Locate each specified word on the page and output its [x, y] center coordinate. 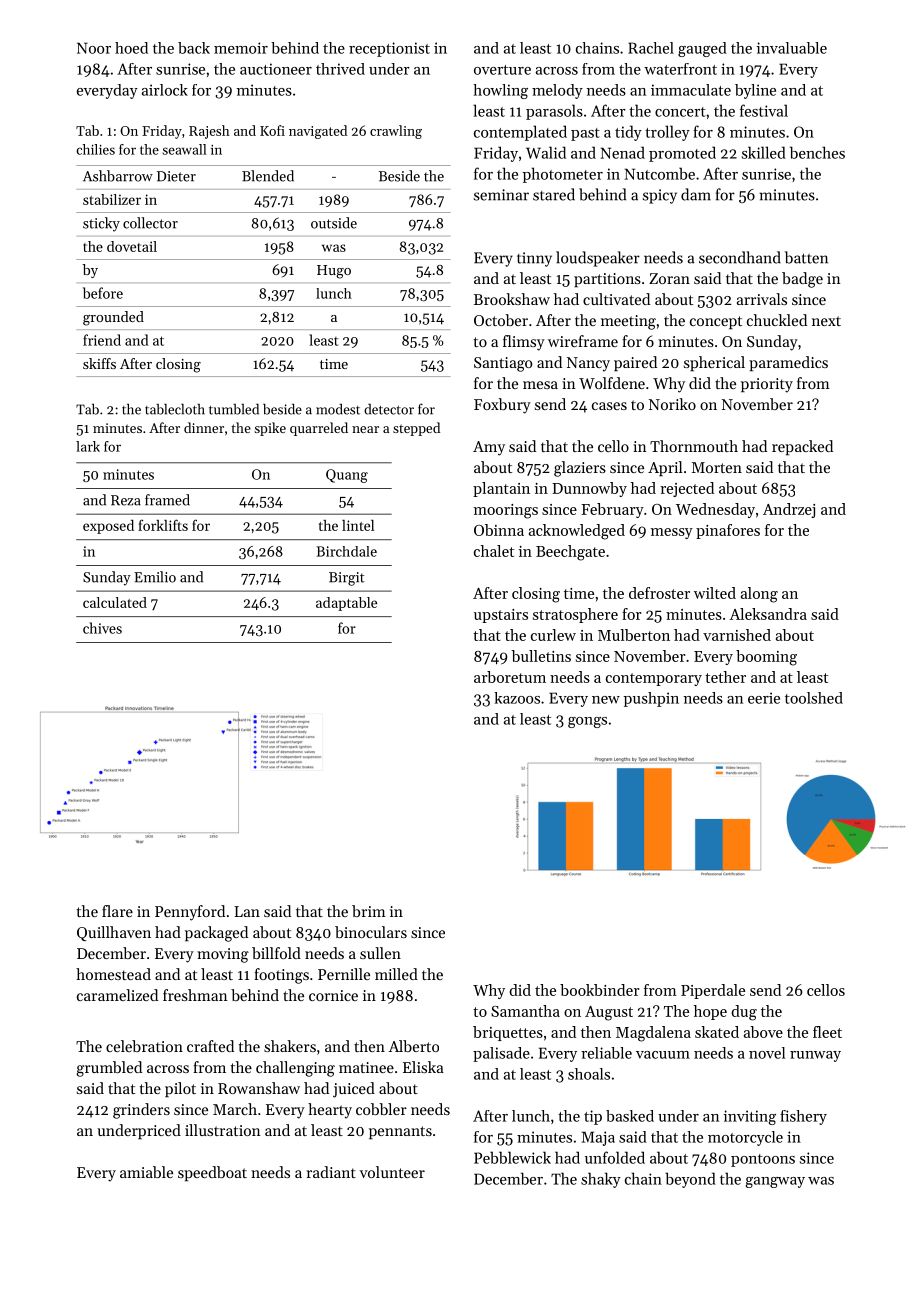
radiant [331, 1172]
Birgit [347, 579]
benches [817, 152]
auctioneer [276, 69]
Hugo [334, 272]
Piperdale [713, 991]
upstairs [501, 616]
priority [767, 385]
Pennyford [190, 913]
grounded [113, 318]
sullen [380, 953]
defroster [659, 593]
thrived [340, 69]
